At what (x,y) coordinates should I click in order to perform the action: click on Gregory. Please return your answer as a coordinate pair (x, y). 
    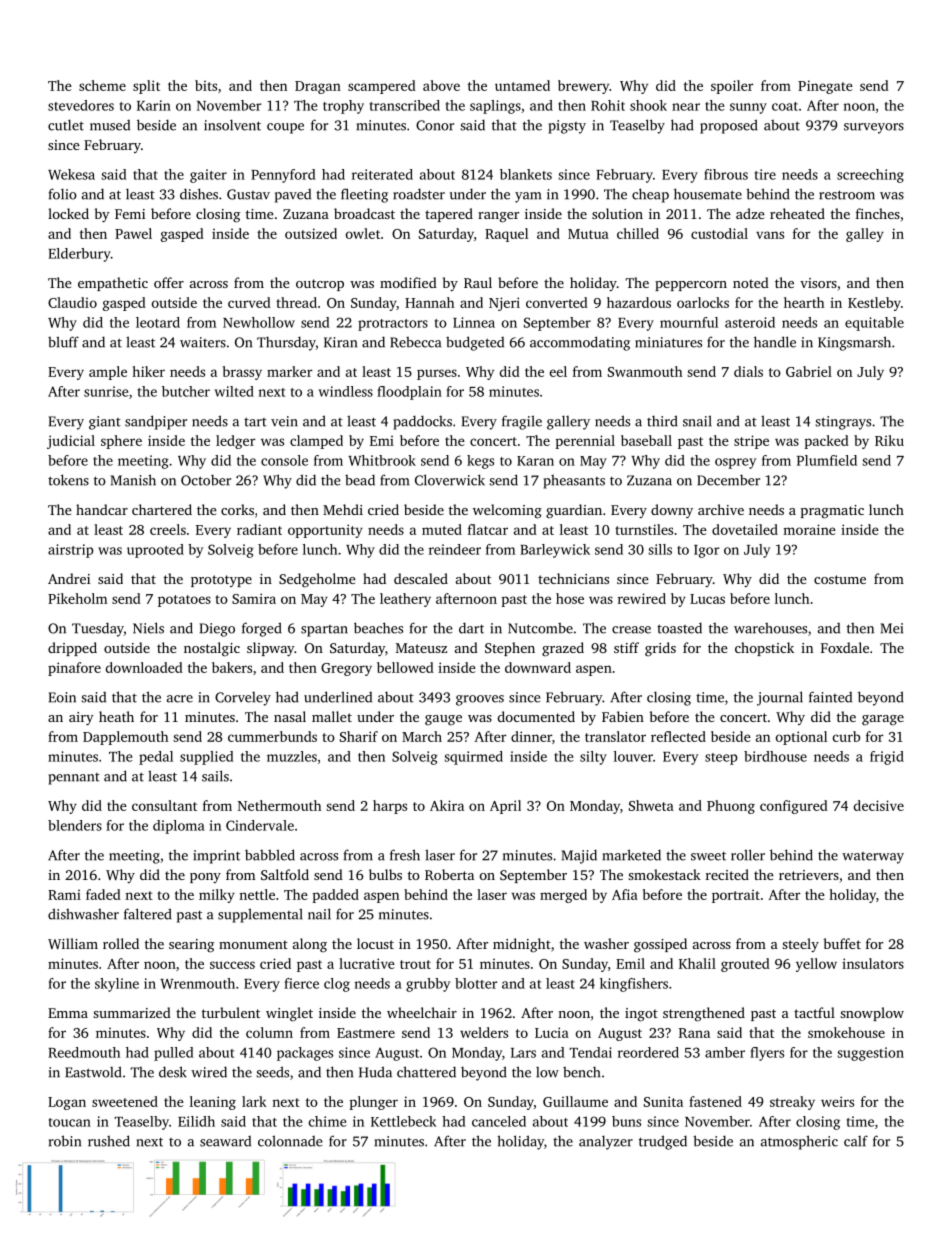
    Looking at the image, I should click on (346, 669).
